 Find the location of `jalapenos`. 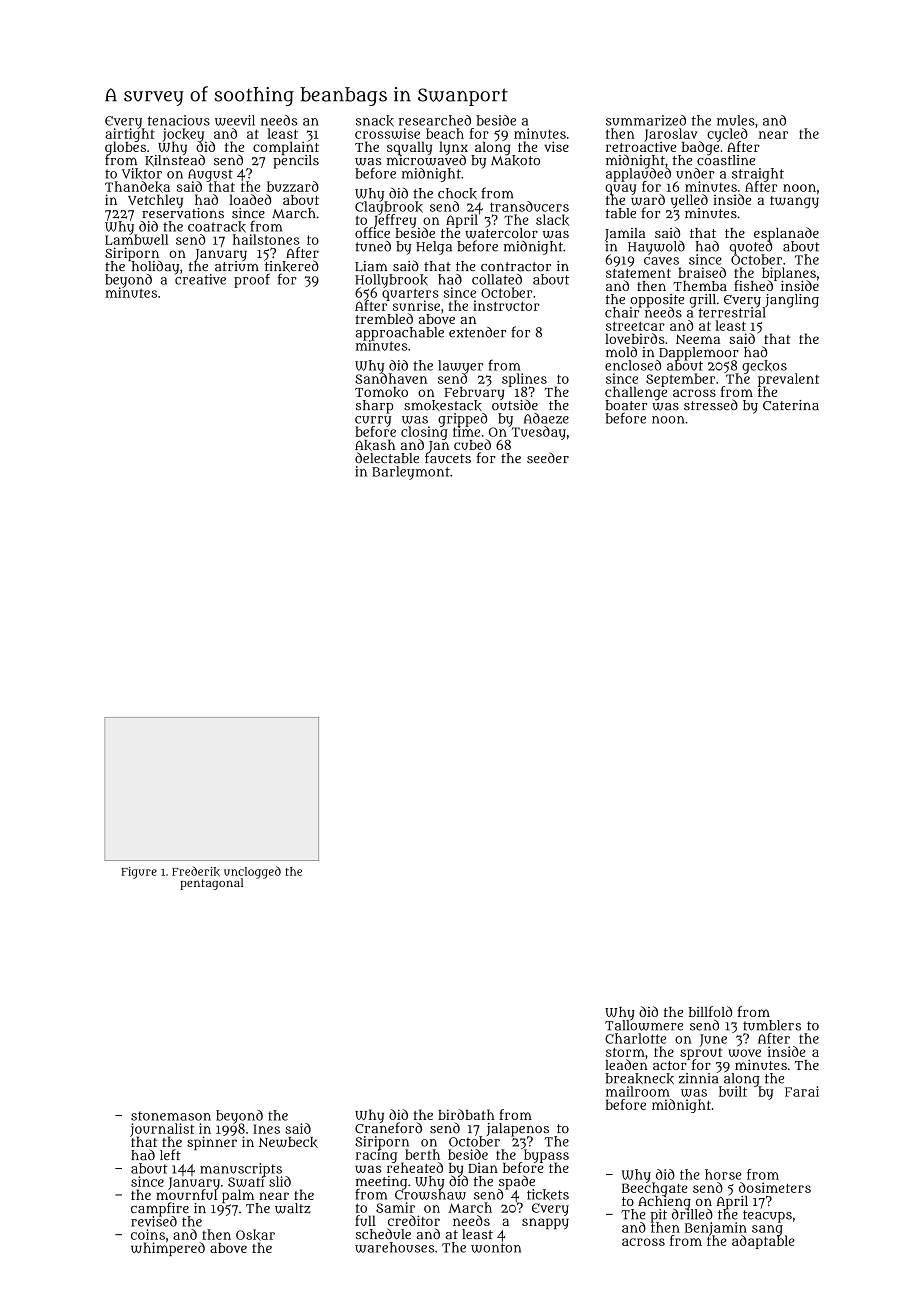

jalapenos is located at coordinates (518, 1129).
